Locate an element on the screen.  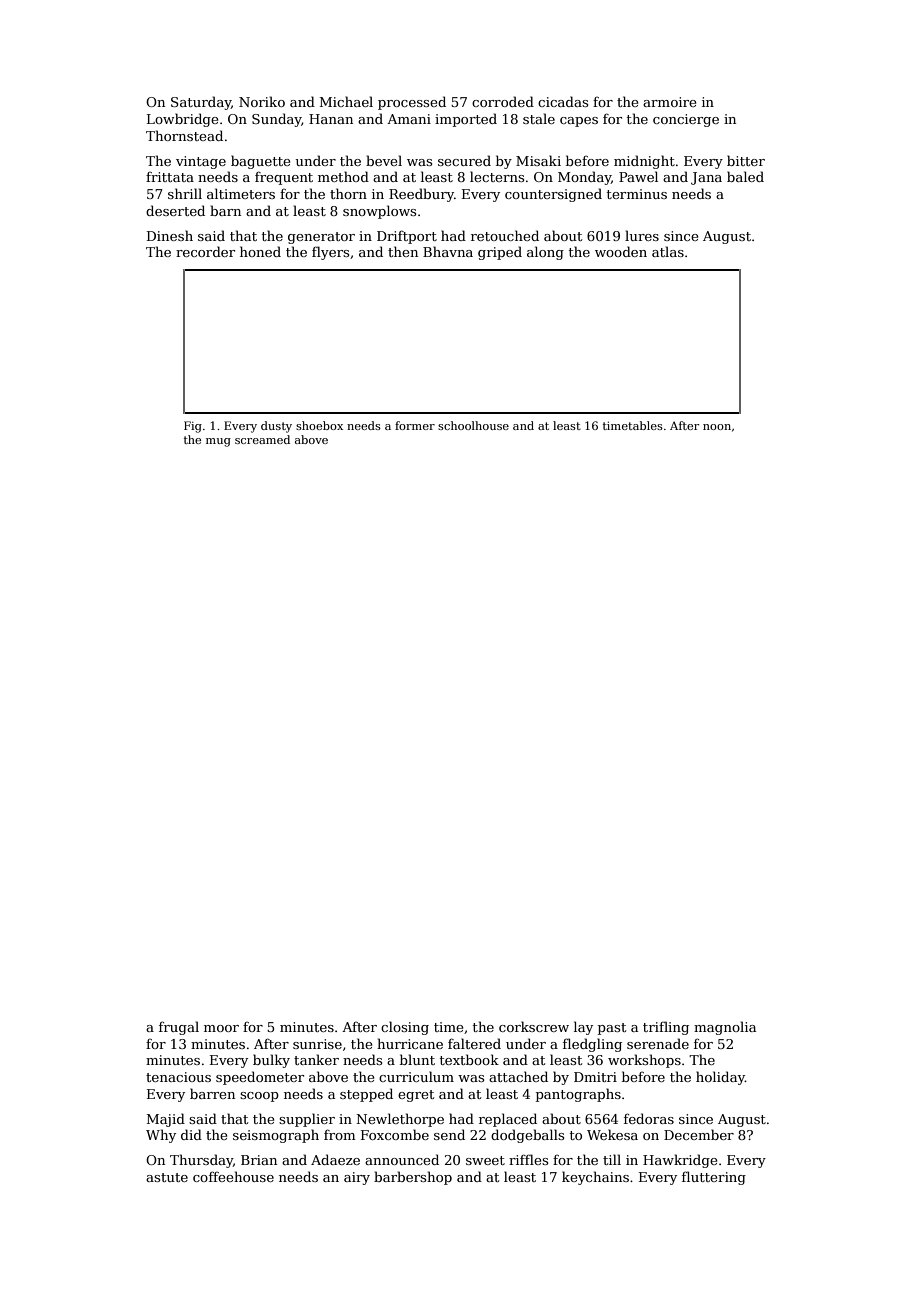
armoire is located at coordinates (669, 102).
